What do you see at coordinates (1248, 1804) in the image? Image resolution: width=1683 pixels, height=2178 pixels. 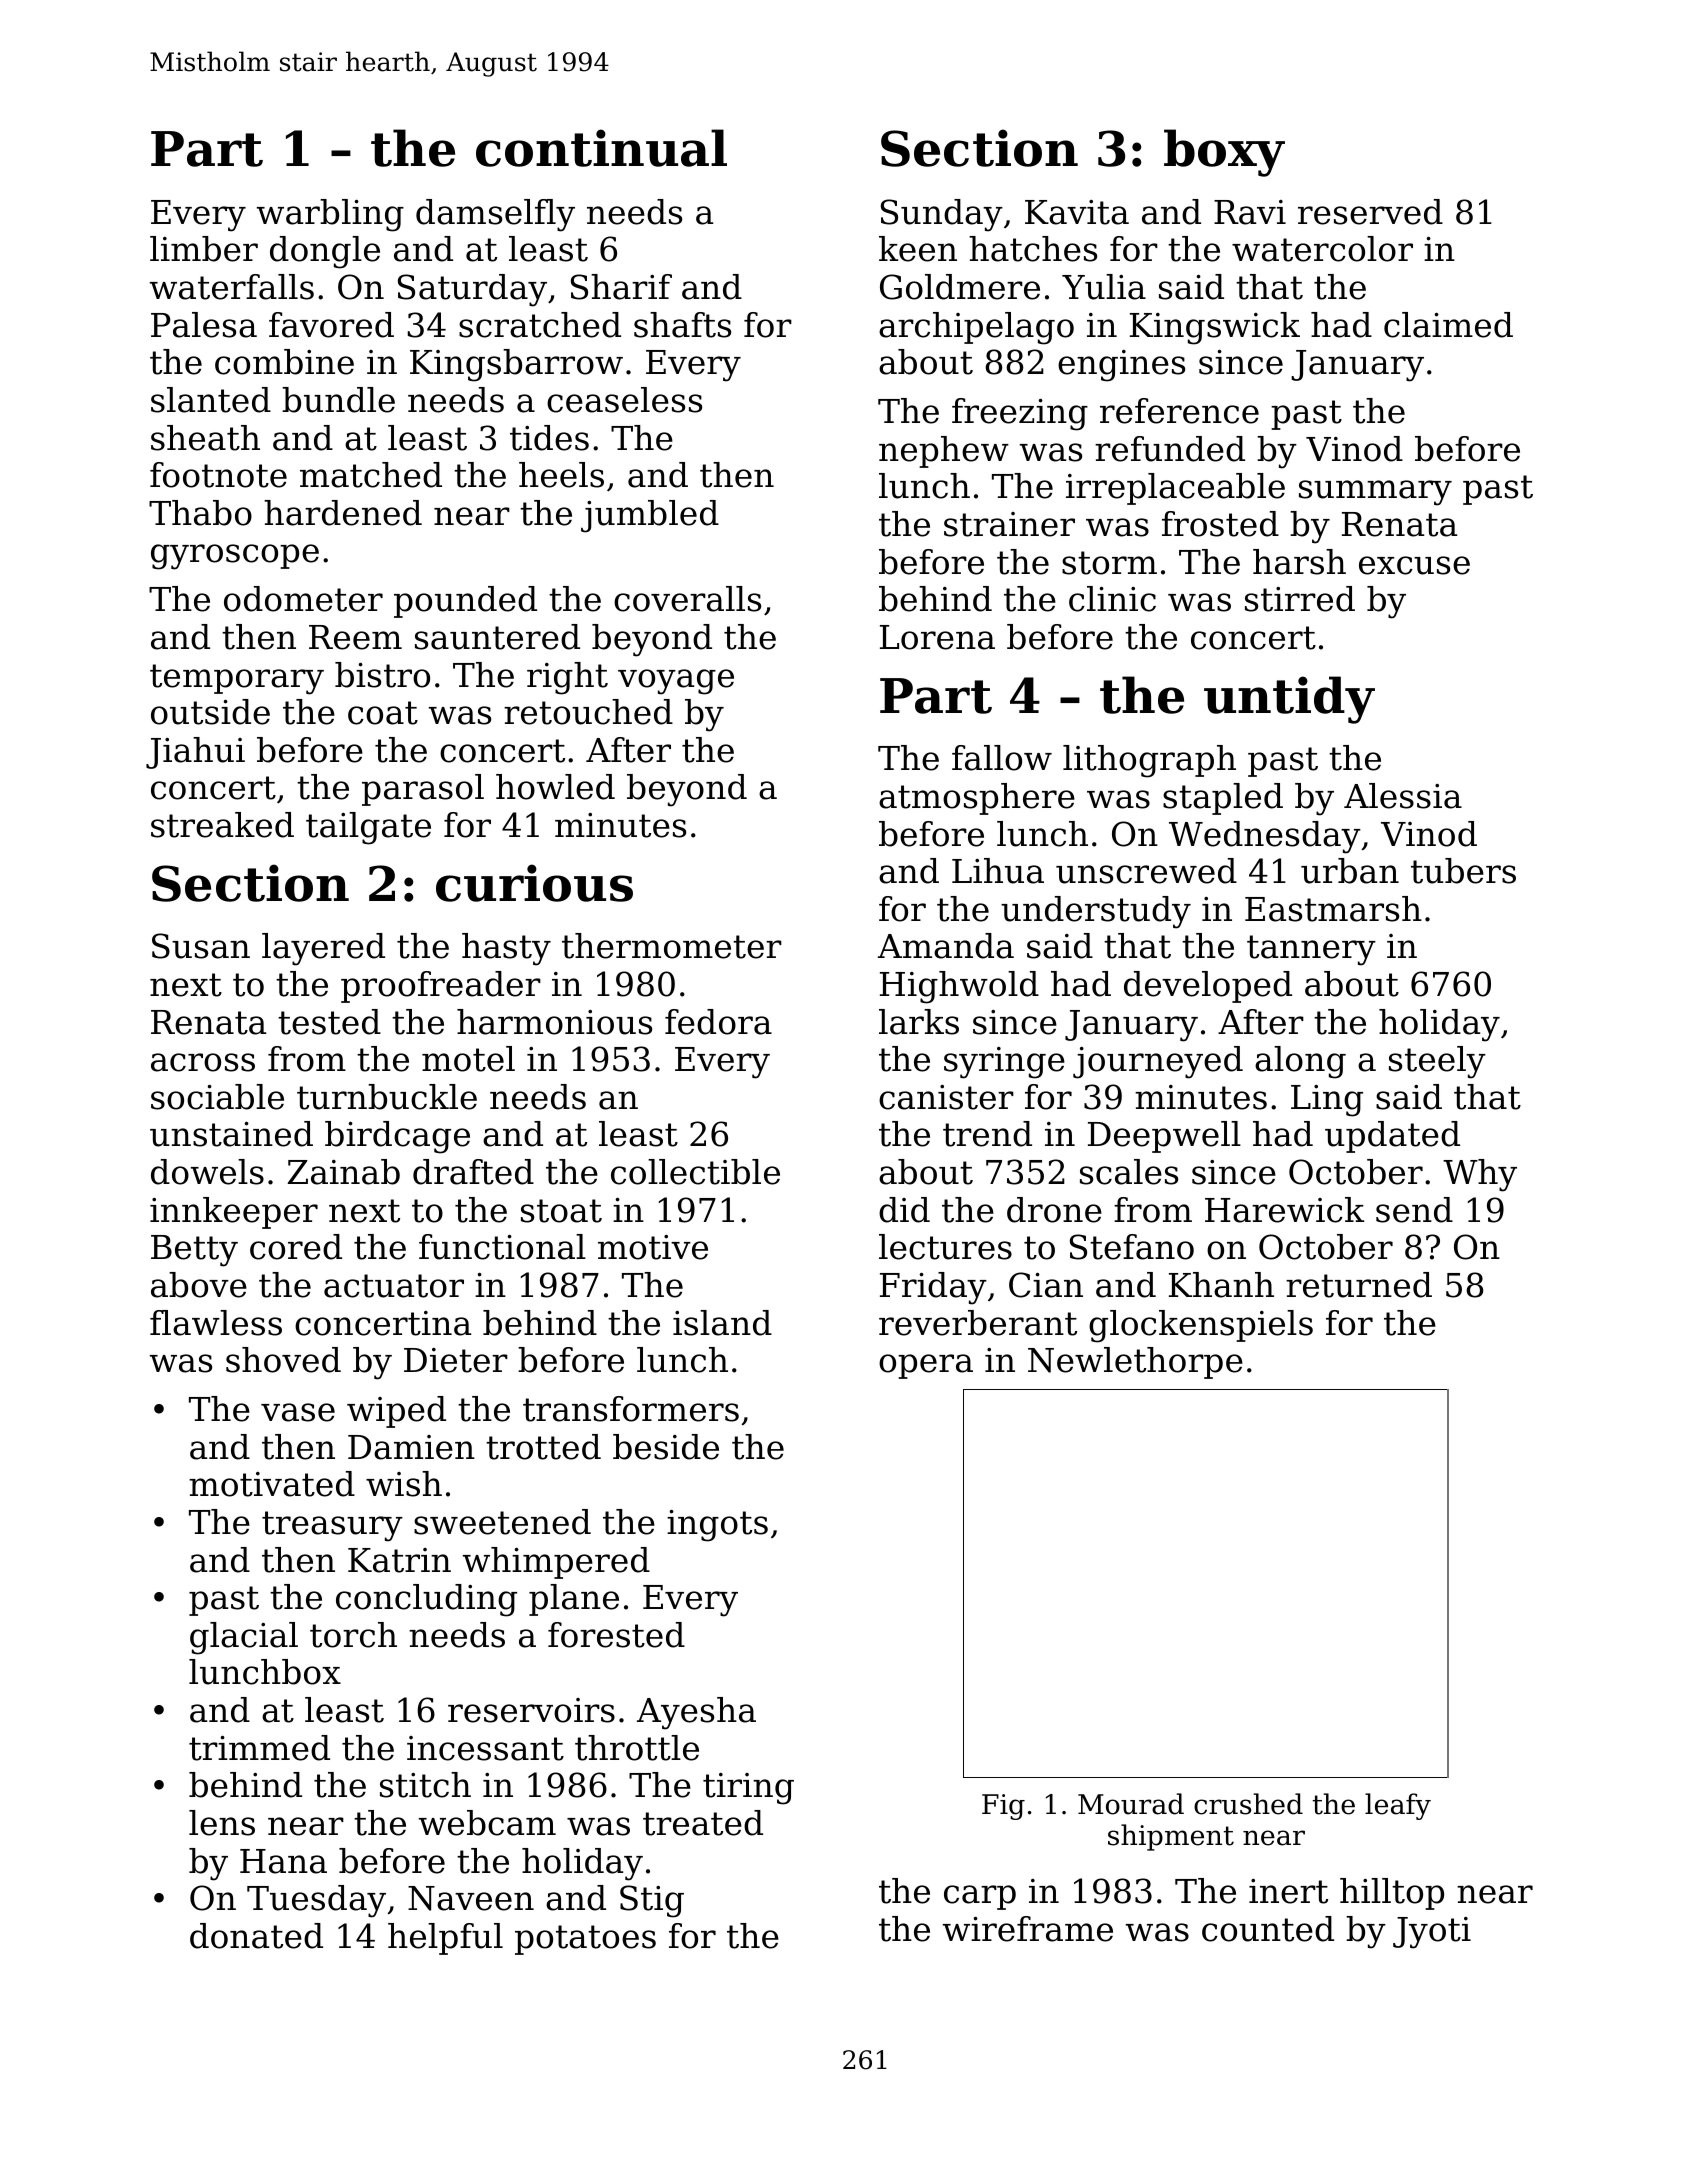 I see `crushed` at bounding box center [1248, 1804].
